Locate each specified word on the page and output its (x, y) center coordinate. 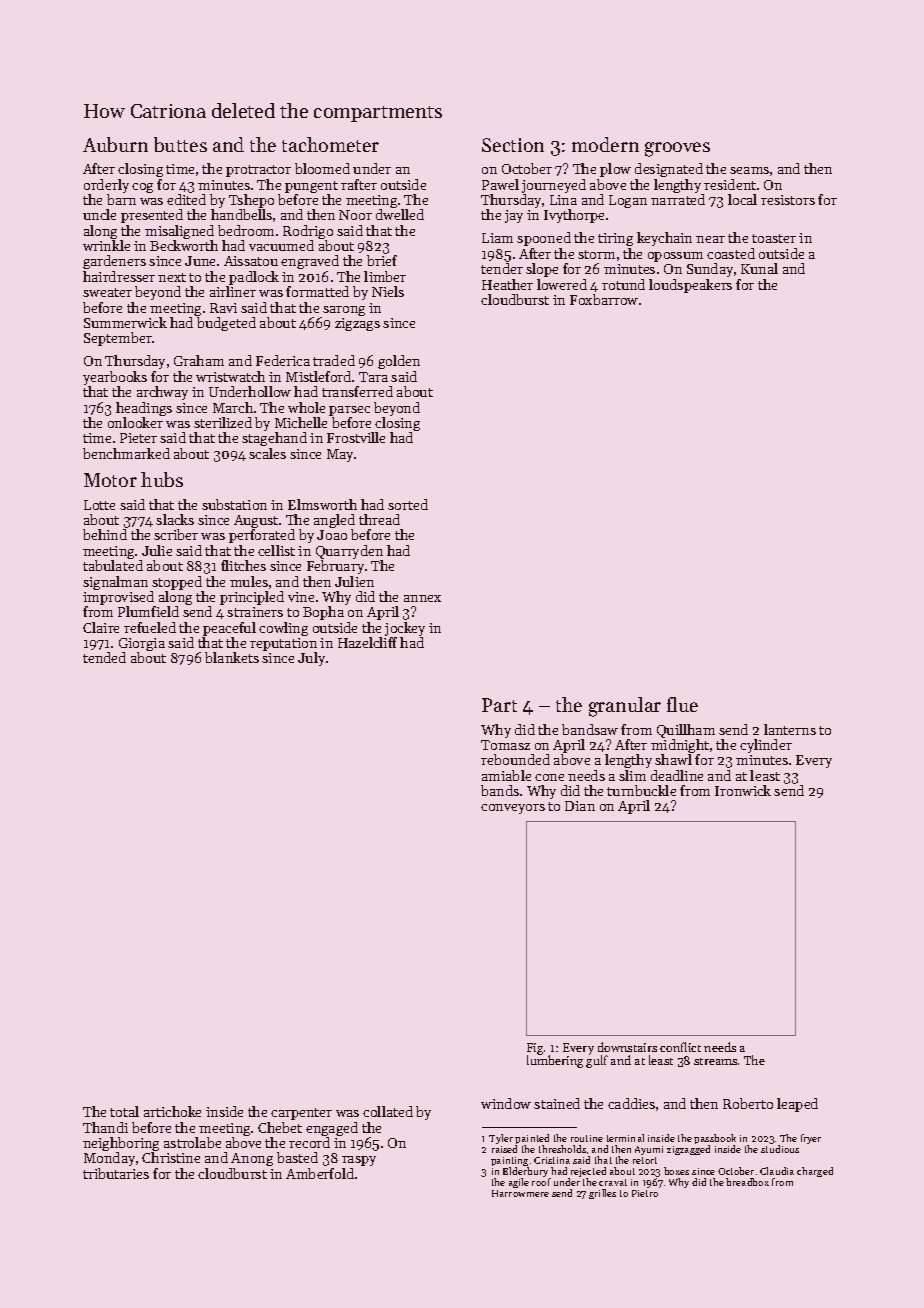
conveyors (513, 809)
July (311, 659)
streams (715, 1061)
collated (388, 1111)
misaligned (179, 232)
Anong (252, 1159)
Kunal (759, 268)
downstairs (627, 1047)
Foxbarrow (604, 299)
